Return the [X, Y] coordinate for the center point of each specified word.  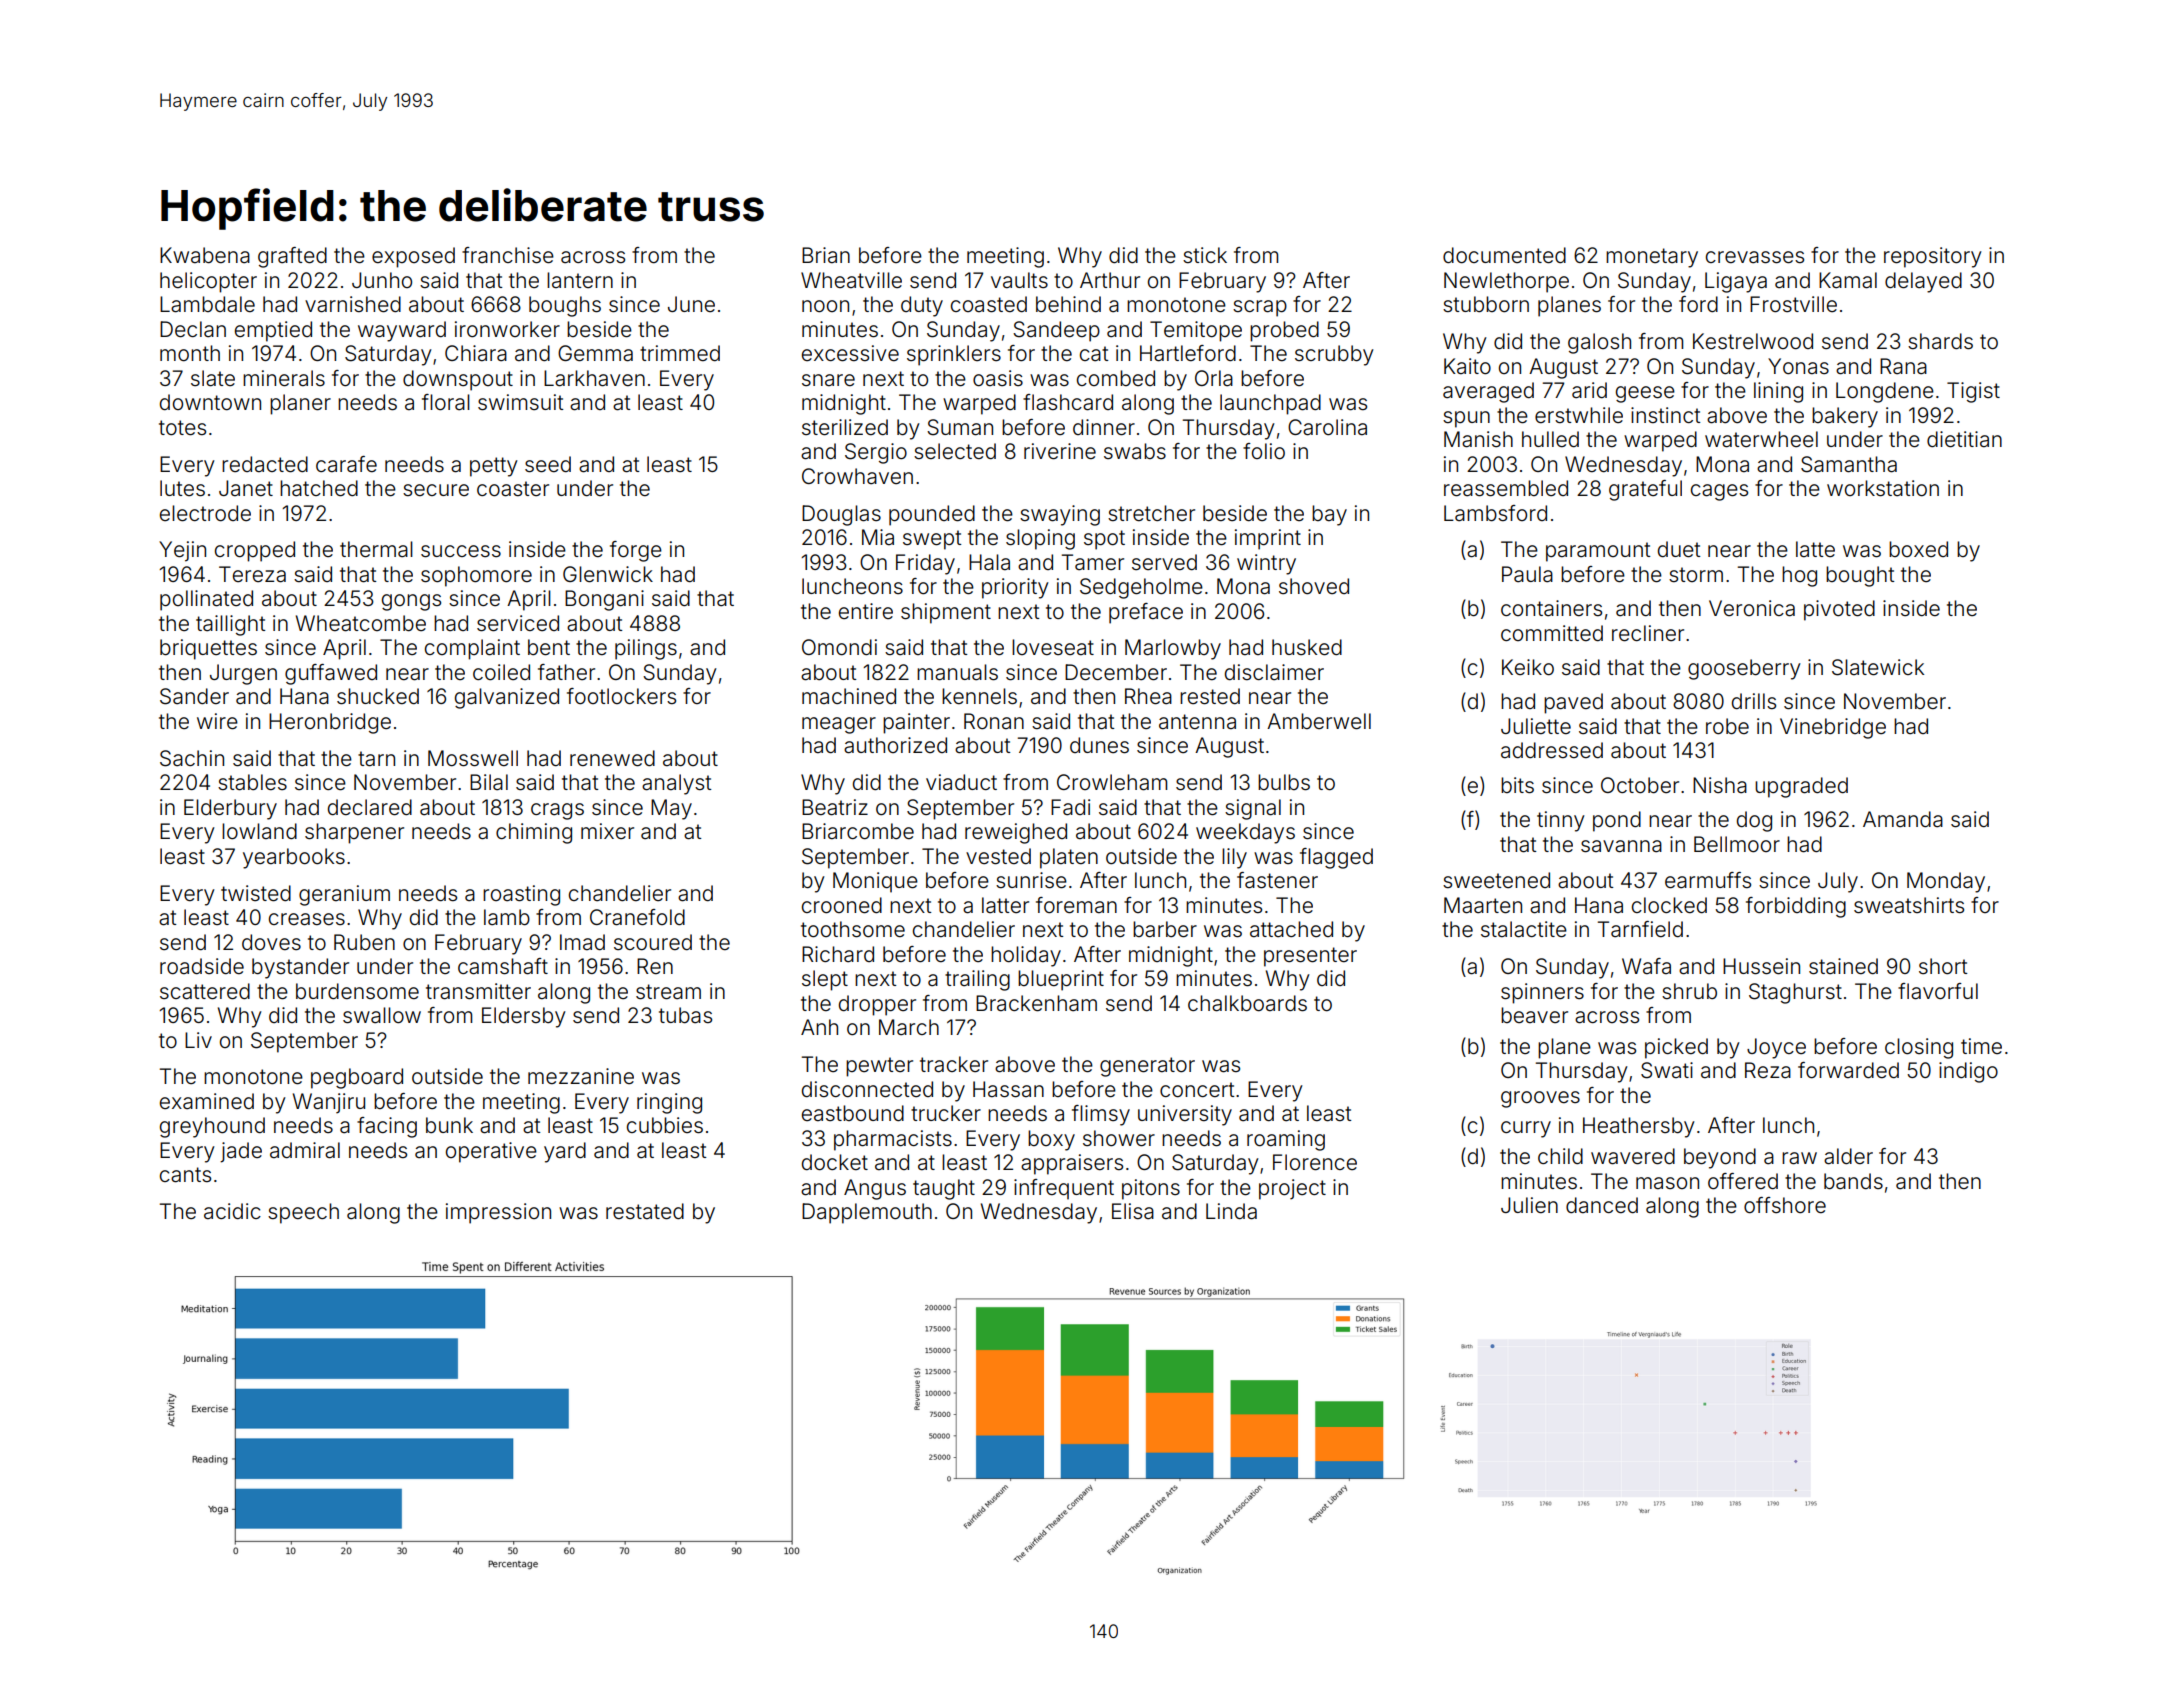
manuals [957, 672]
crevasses [1755, 257]
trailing [977, 980]
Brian [826, 255]
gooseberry [1744, 669]
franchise [508, 255]
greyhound [212, 1127]
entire [866, 611]
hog [1799, 576]
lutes [182, 488]
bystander [300, 968]
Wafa [1646, 966]
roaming [1286, 1140]
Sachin [192, 758]
